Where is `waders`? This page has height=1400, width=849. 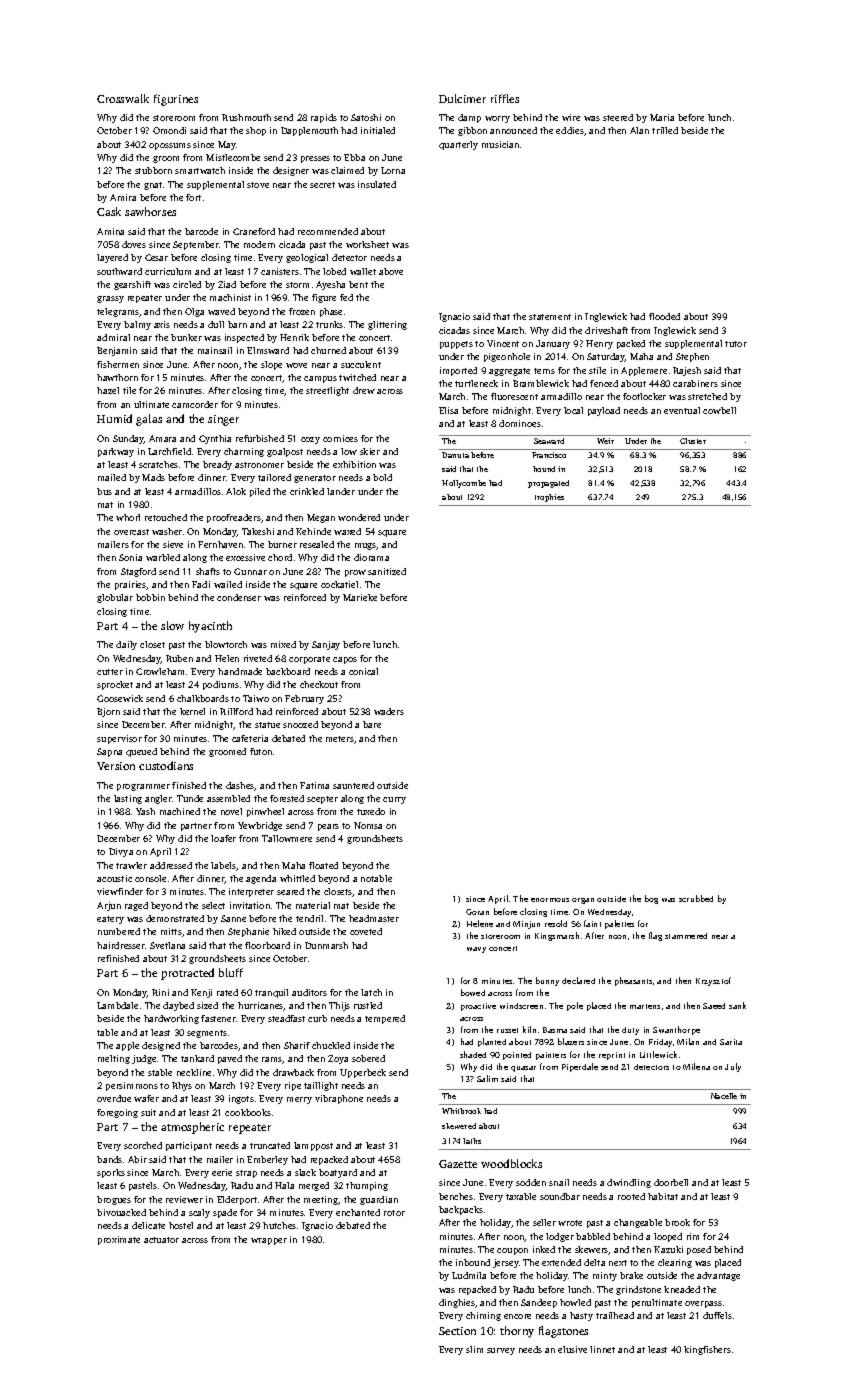 waders is located at coordinates (389, 711).
